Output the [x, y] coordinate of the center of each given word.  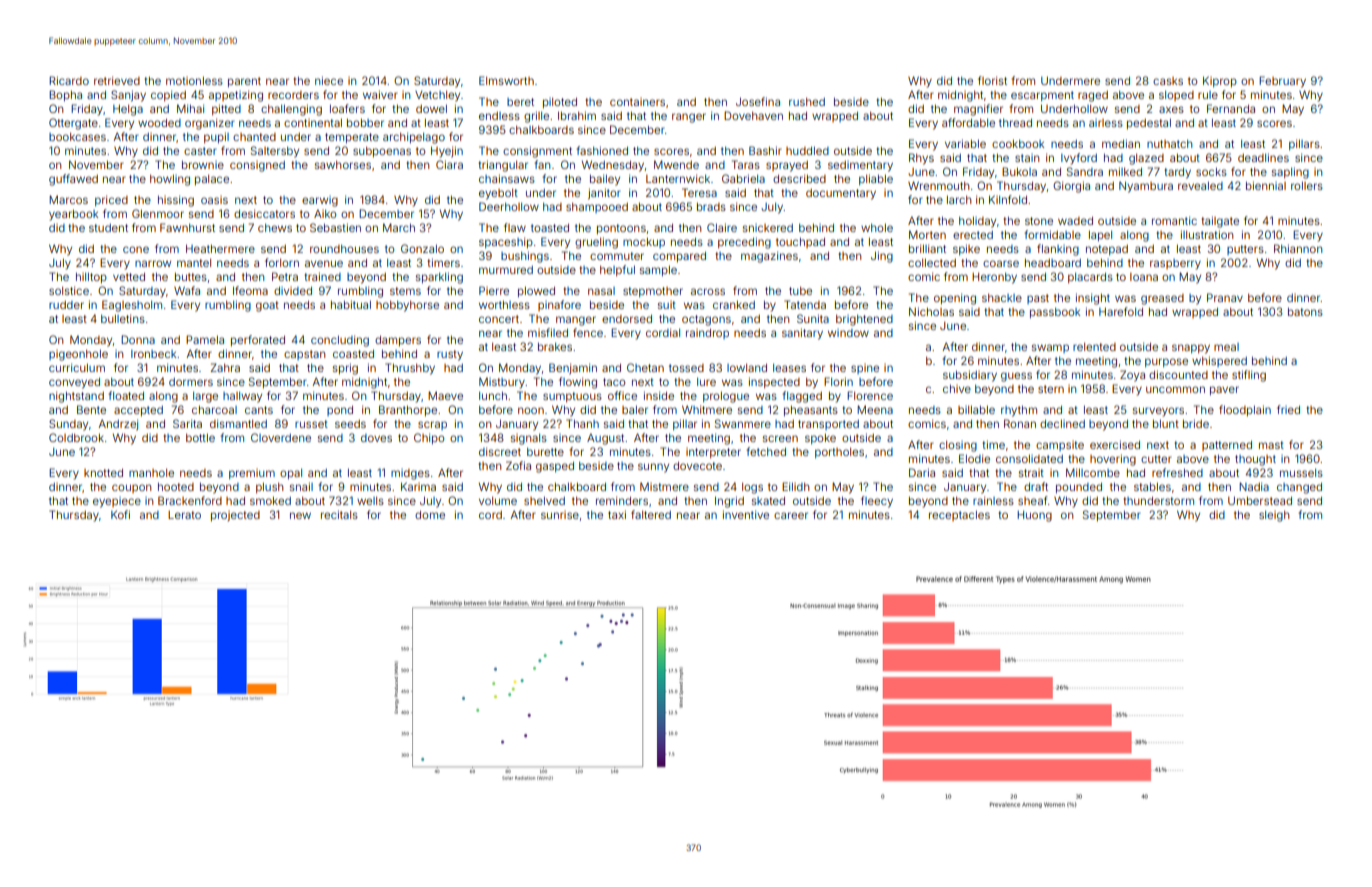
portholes [839, 453]
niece [329, 80]
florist [992, 80]
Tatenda [805, 304]
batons [1305, 312]
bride [1196, 423]
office [622, 395]
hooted [176, 487]
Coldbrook [76, 437]
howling [170, 180]
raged [1093, 96]
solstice [69, 290]
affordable [968, 122]
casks [1168, 81]
